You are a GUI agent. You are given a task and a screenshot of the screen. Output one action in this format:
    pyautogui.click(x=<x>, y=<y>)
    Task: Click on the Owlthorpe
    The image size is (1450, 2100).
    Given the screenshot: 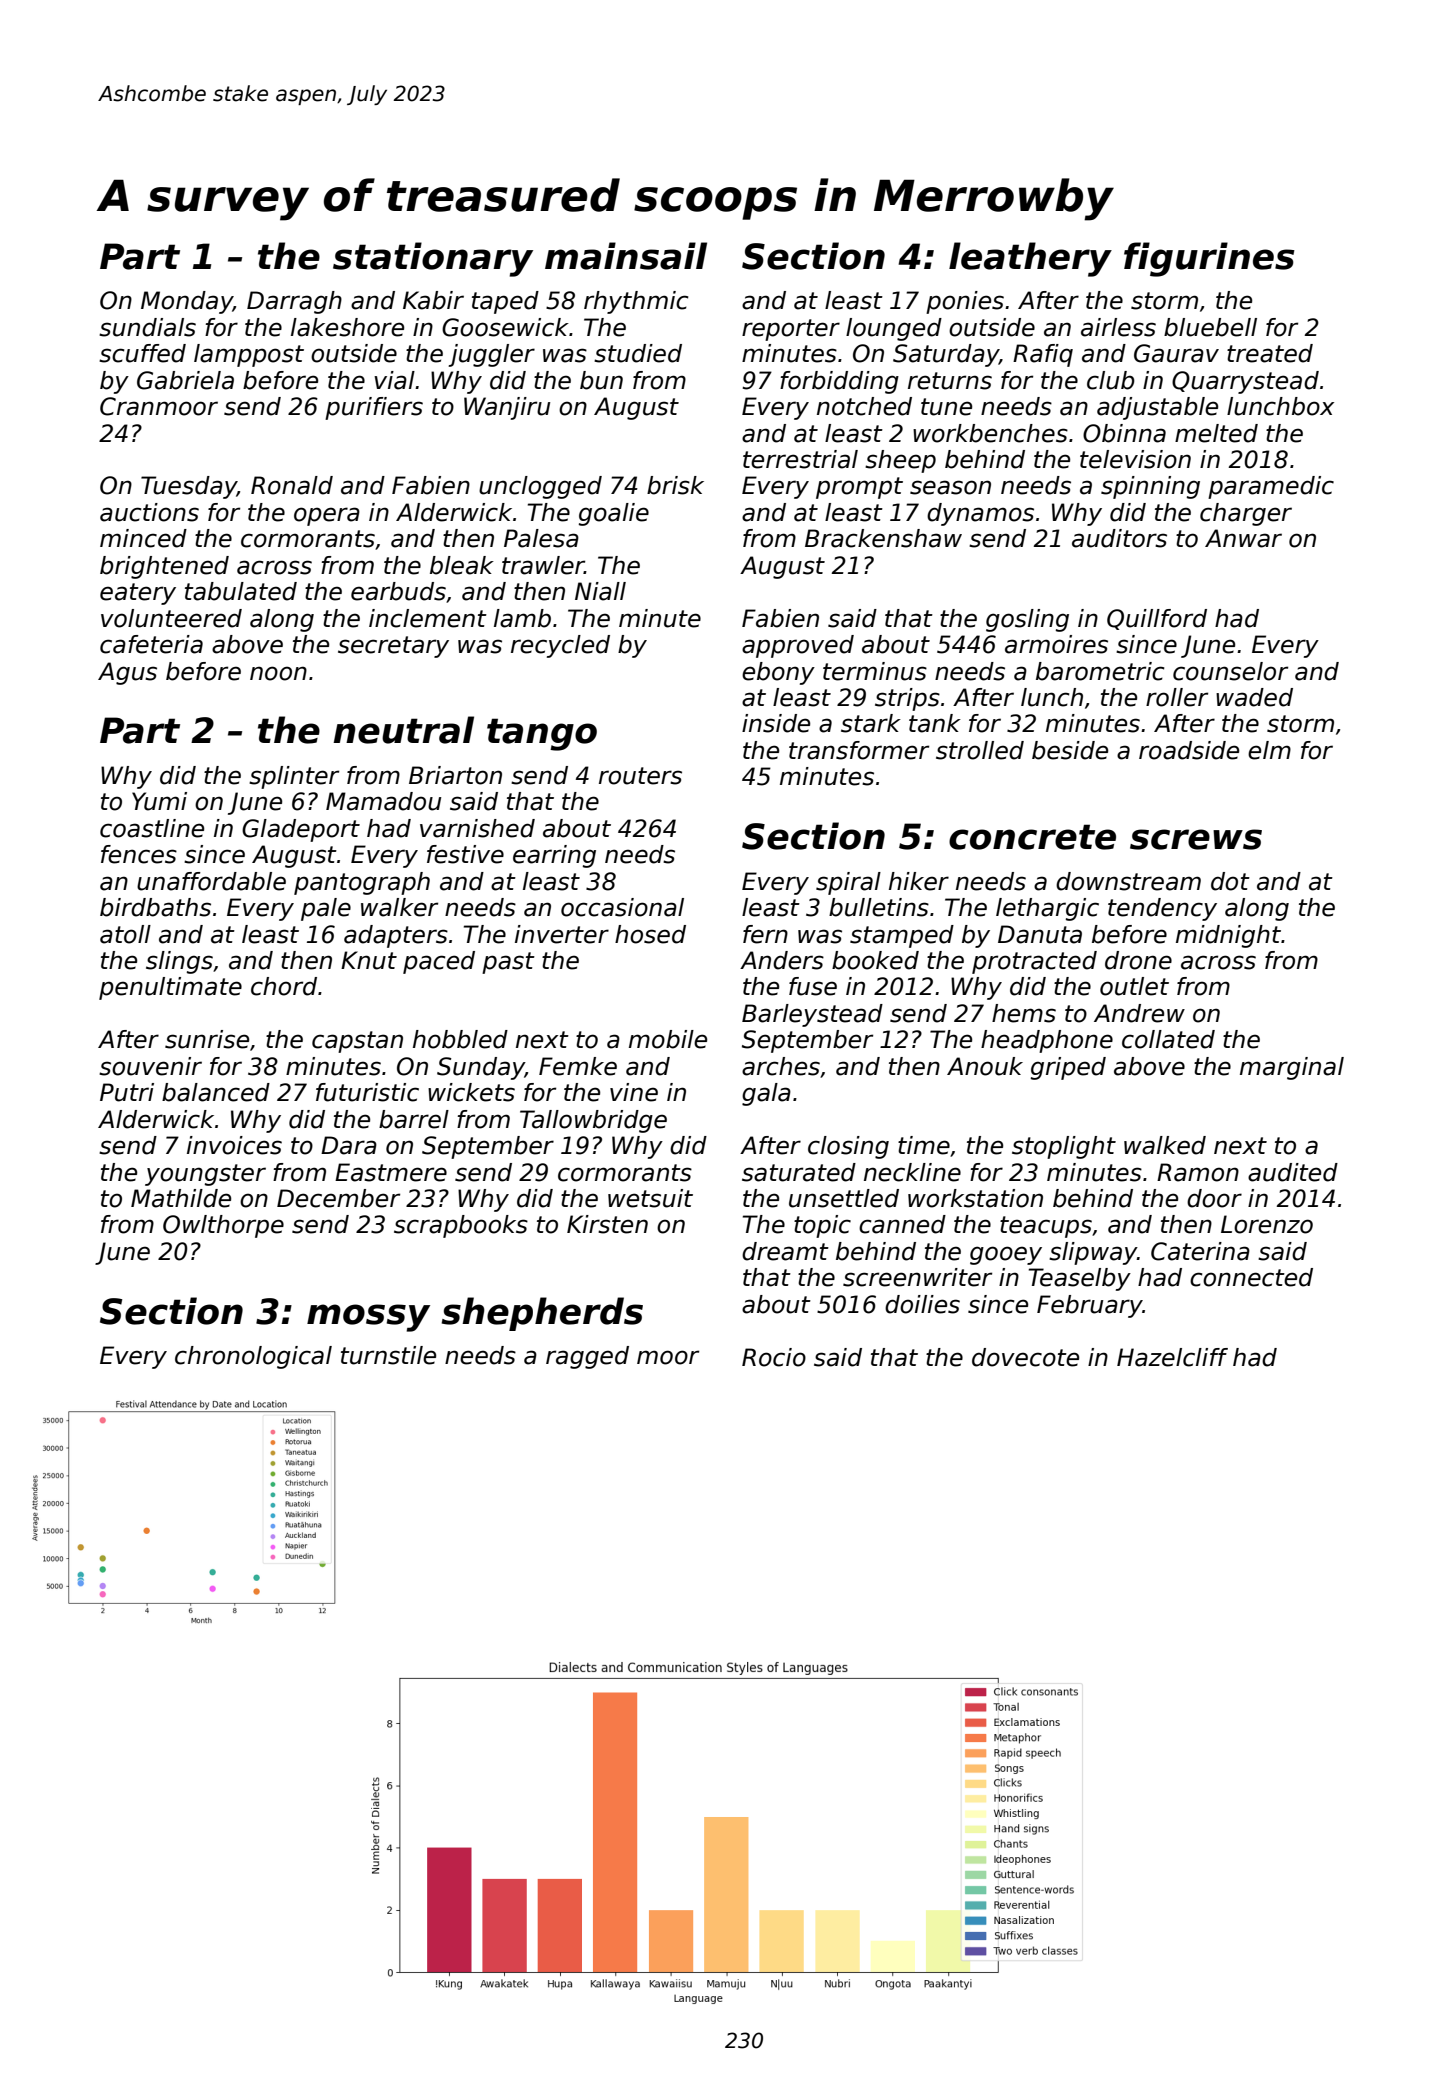 What is the action you would take?
    pyautogui.click(x=223, y=1226)
